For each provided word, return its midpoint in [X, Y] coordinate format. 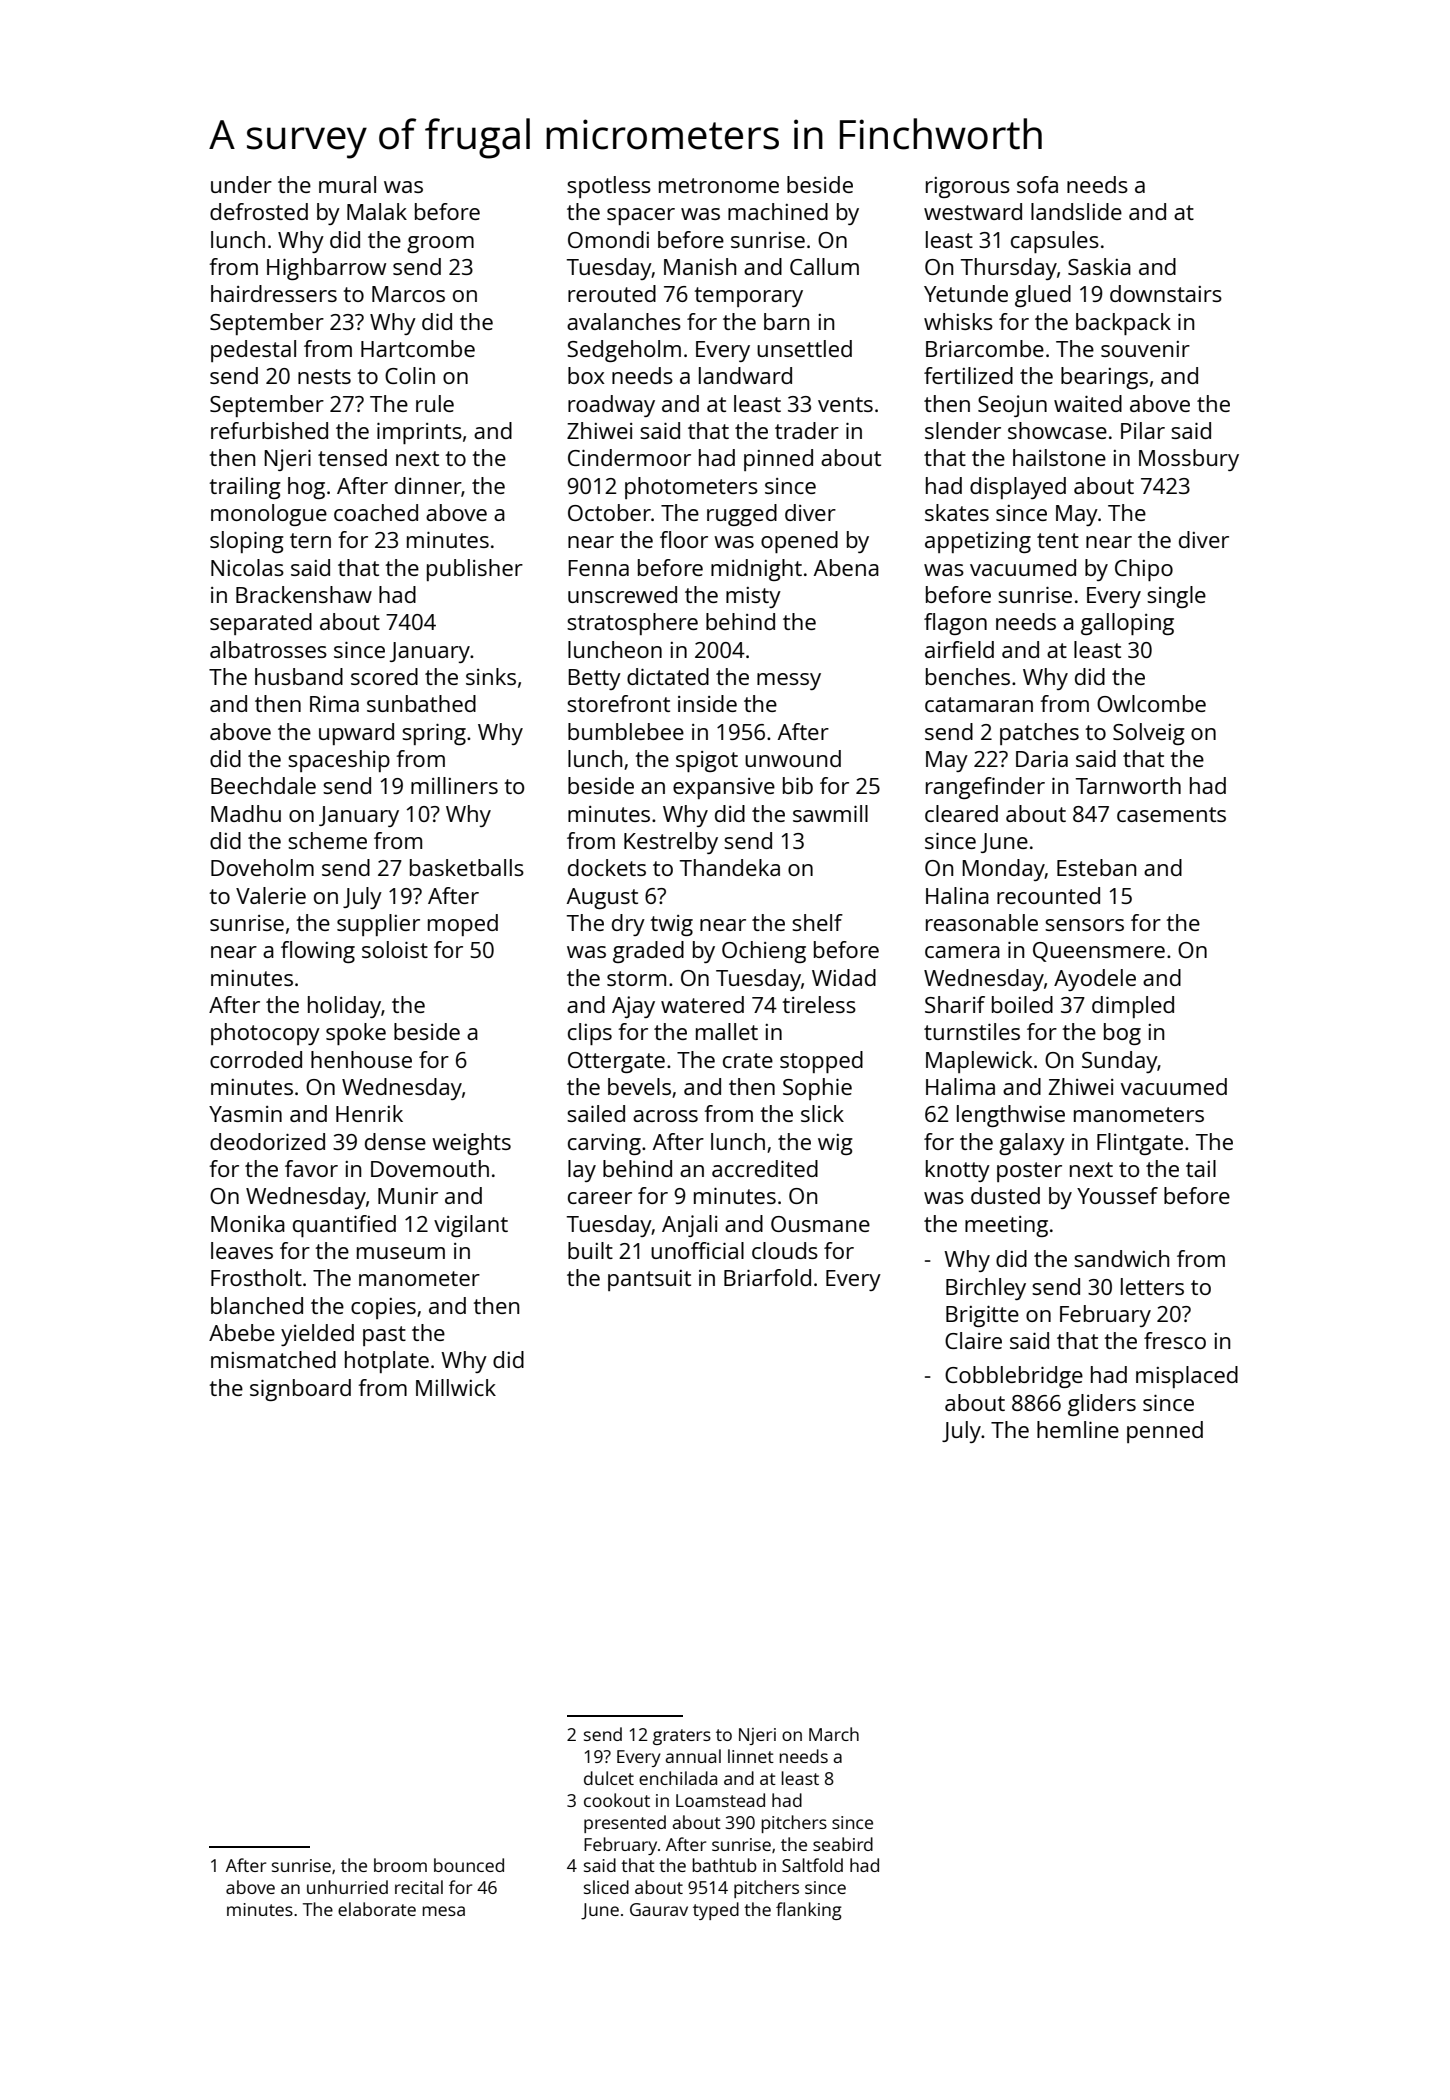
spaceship [339, 761]
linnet [751, 1756]
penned [1165, 1432]
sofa [1037, 184]
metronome [719, 185]
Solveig [1149, 734]
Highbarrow [326, 269]
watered [702, 1004]
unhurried [347, 1887]
